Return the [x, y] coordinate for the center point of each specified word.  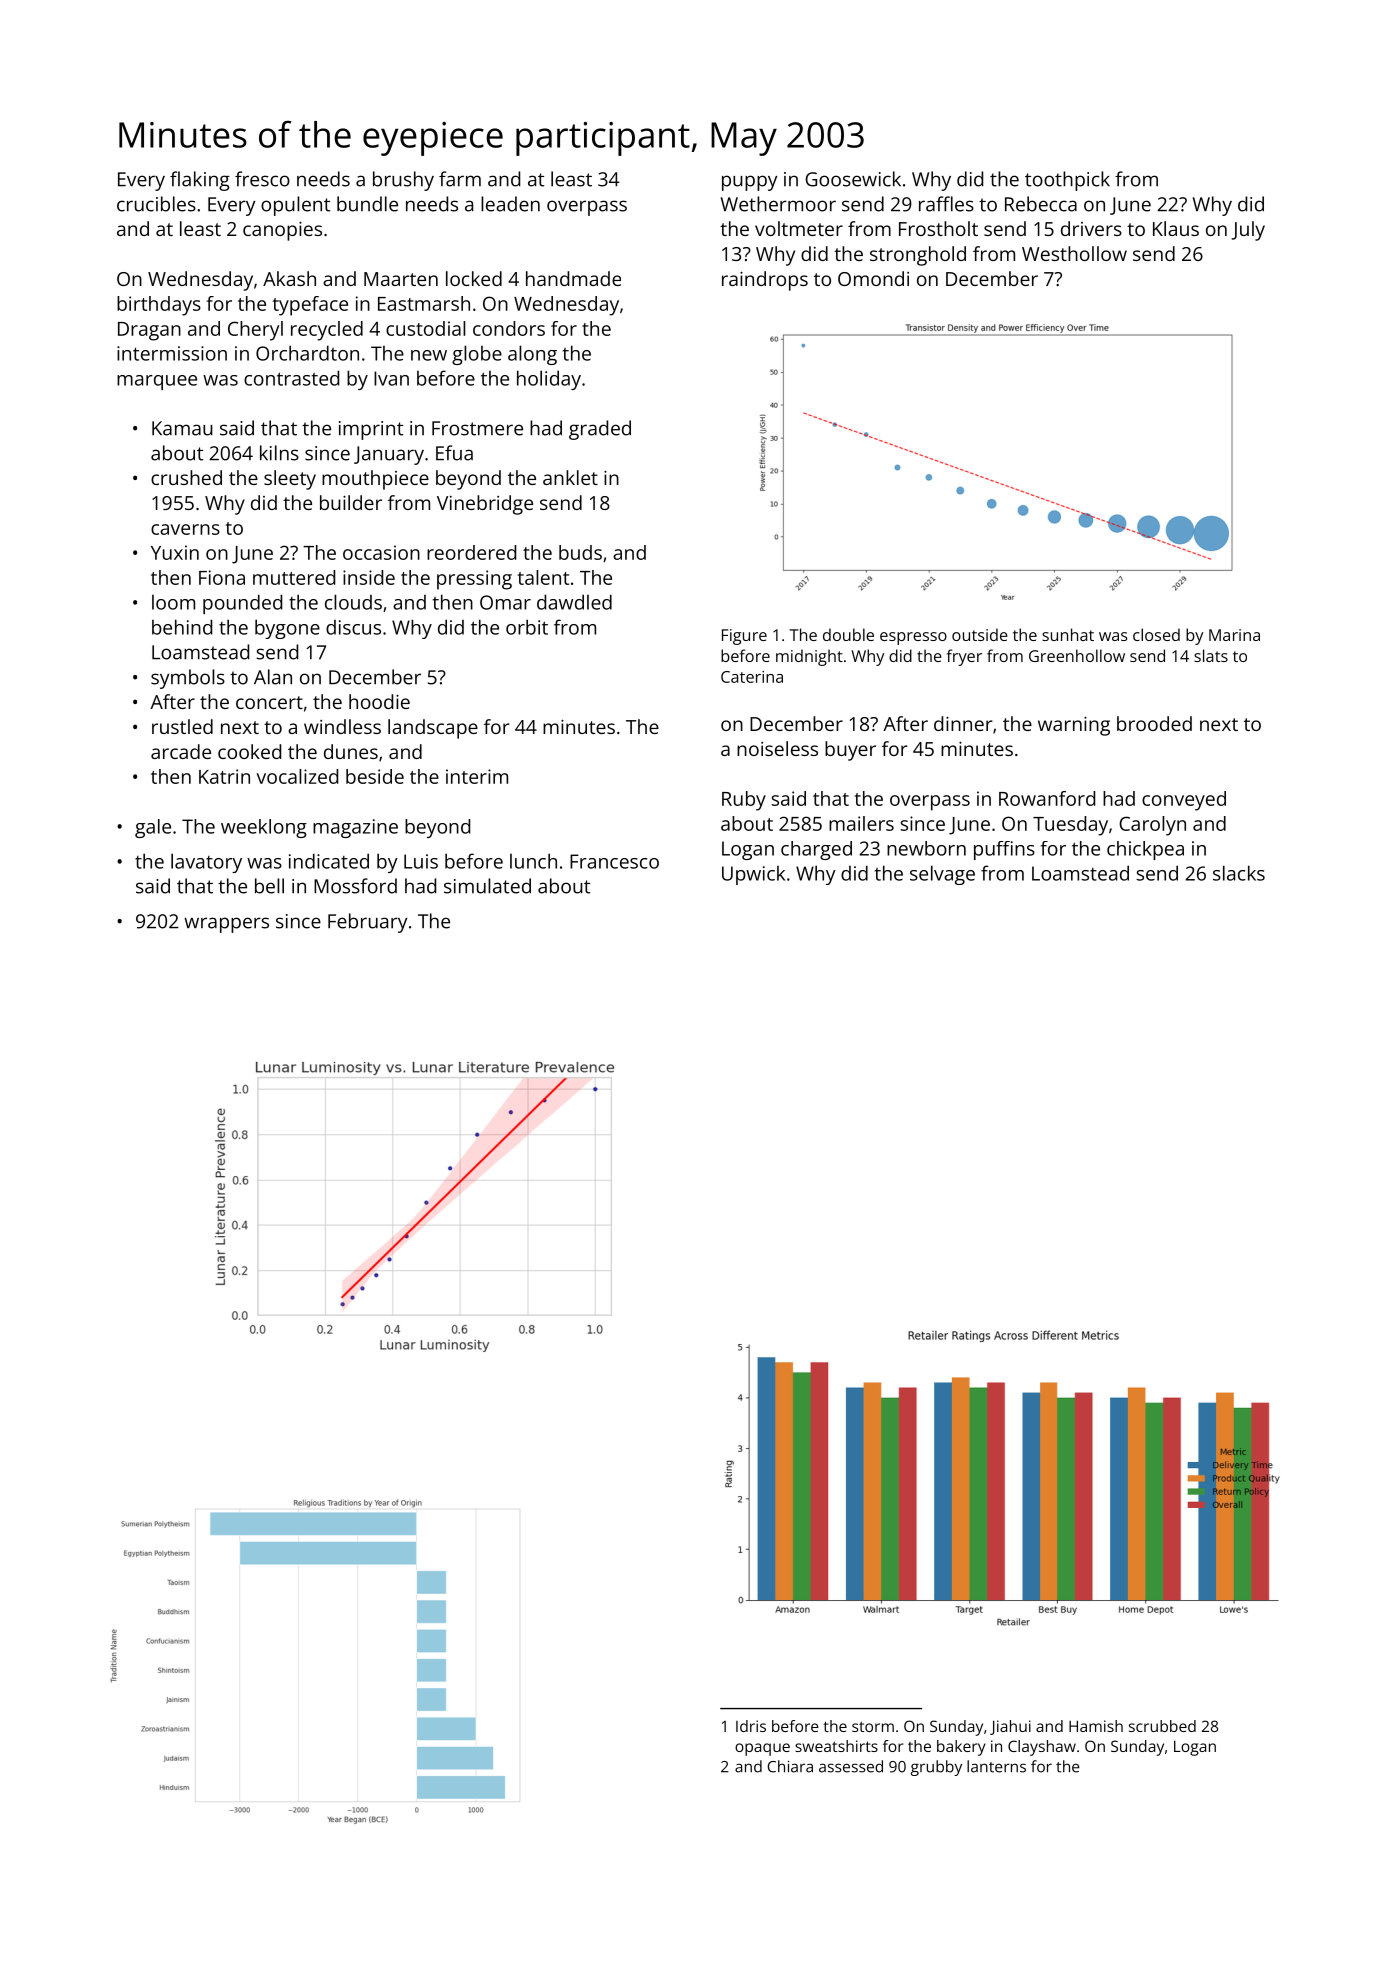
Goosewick [853, 179]
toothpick [1067, 181]
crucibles [156, 204]
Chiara [790, 1766]
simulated [487, 886]
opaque [762, 1749]
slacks [1239, 873]
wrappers [226, 925]
